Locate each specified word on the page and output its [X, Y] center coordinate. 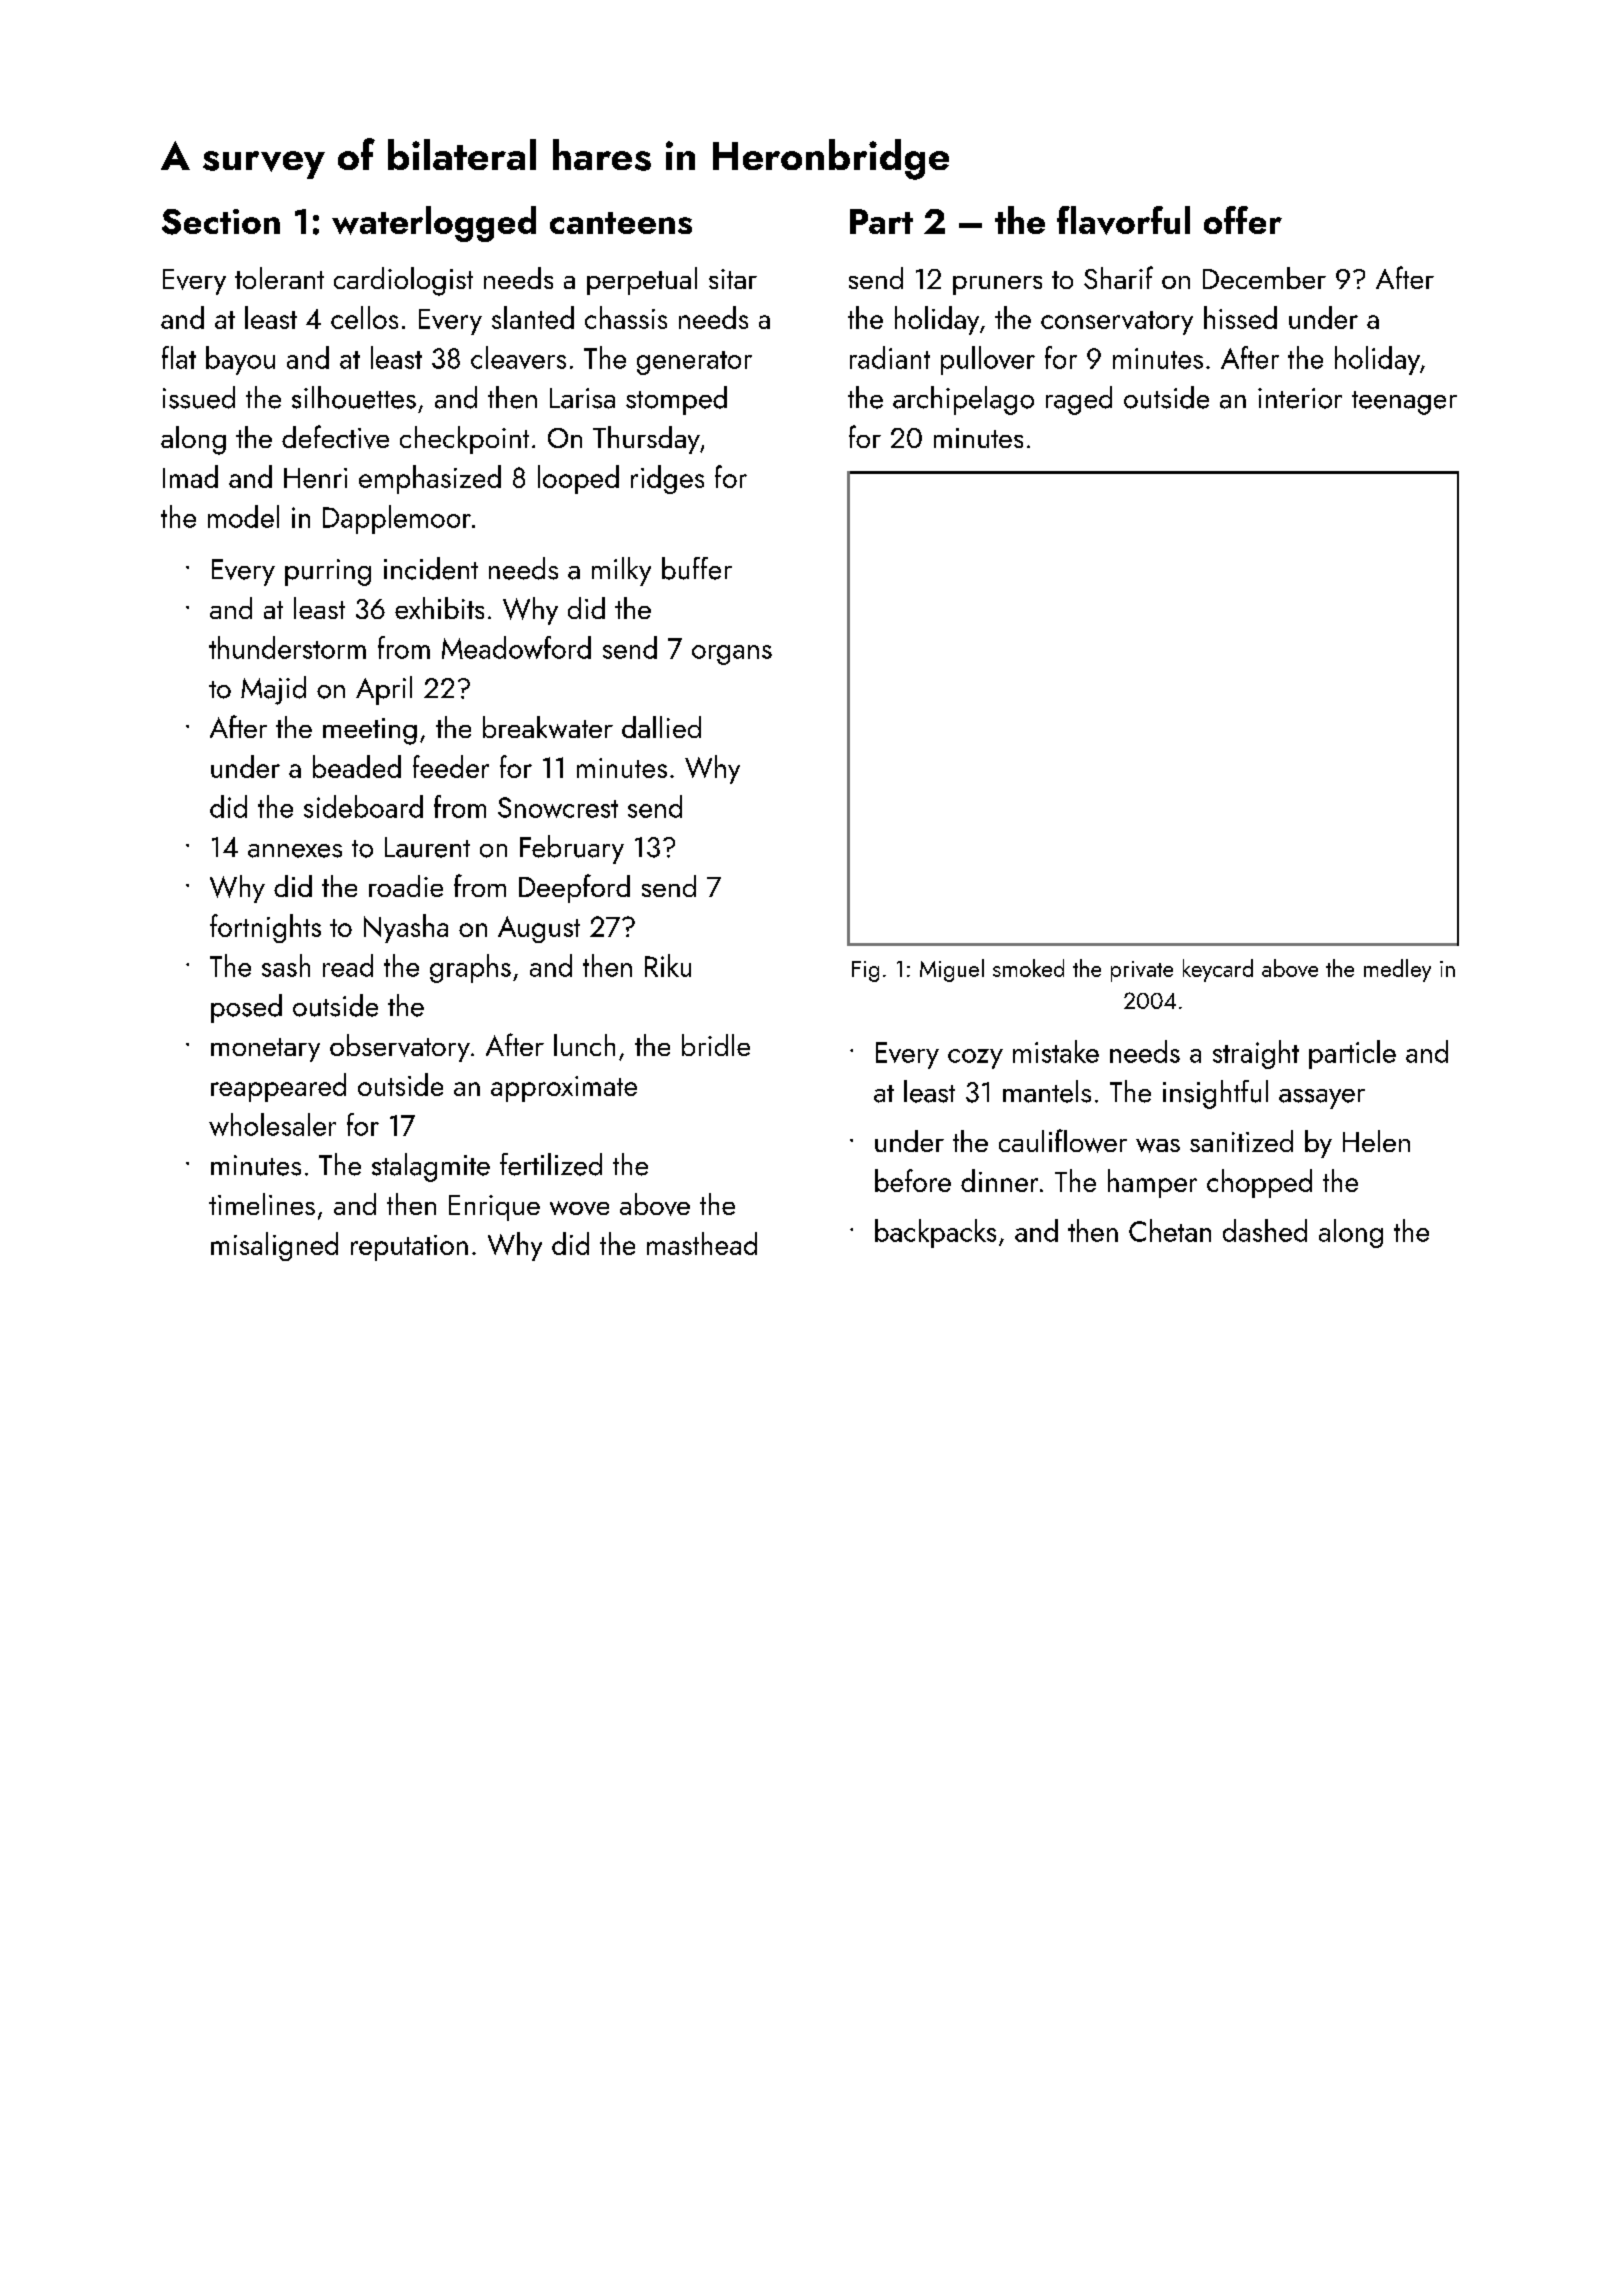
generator [694, 363]
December [1264, 278]
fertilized [551, 1164]
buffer [697, 568]
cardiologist [403, 281]
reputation [409, 1248]
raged [1079, 400]
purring [328, 572]
